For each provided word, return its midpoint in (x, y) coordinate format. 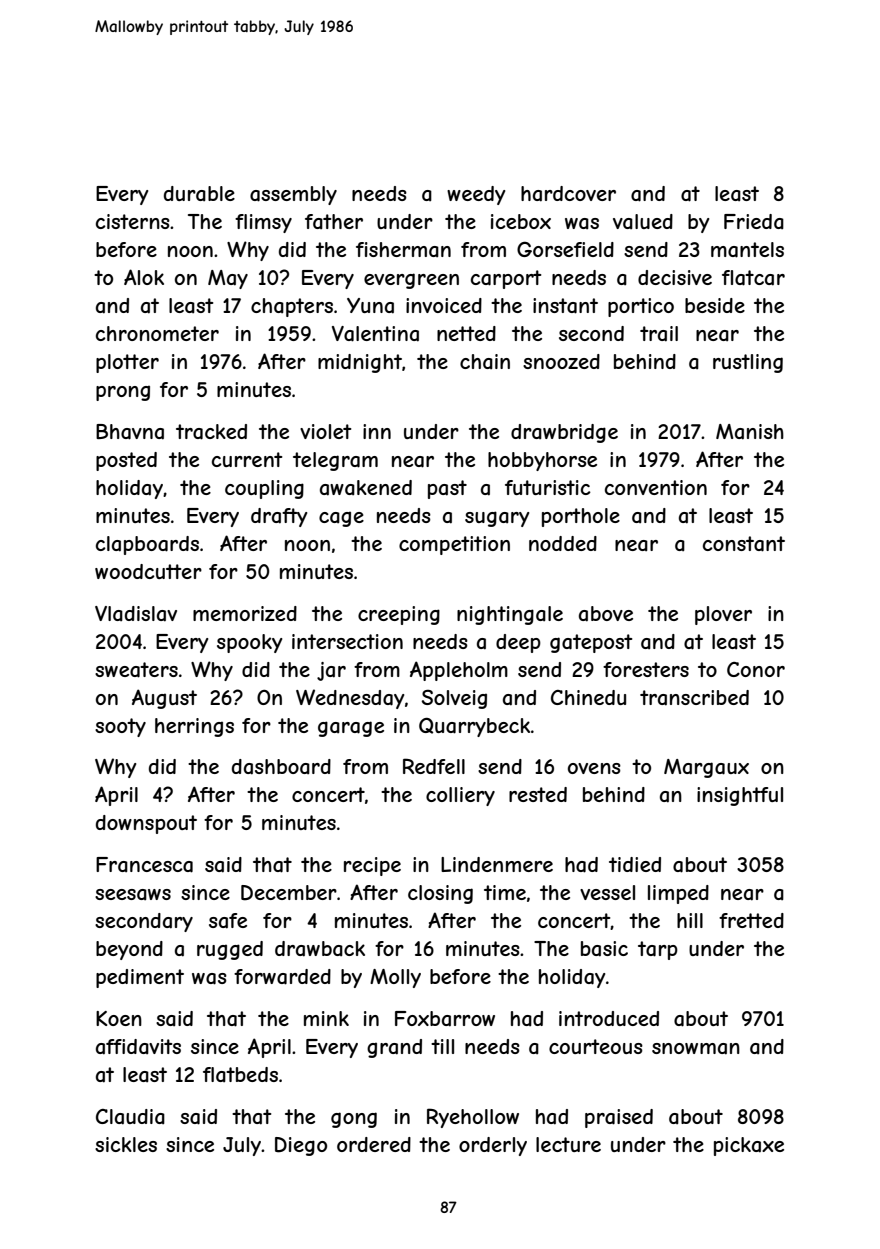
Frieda (754, 221)
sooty (120, 727)
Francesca (144, 865)
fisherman (403, 249)
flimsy (263, 223)
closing (440, 894)
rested (538, 794)
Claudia (130, 1117)
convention (656, 487)
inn (377, 431)
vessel (607, 892)
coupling (264, 489)
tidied (635, 864)
